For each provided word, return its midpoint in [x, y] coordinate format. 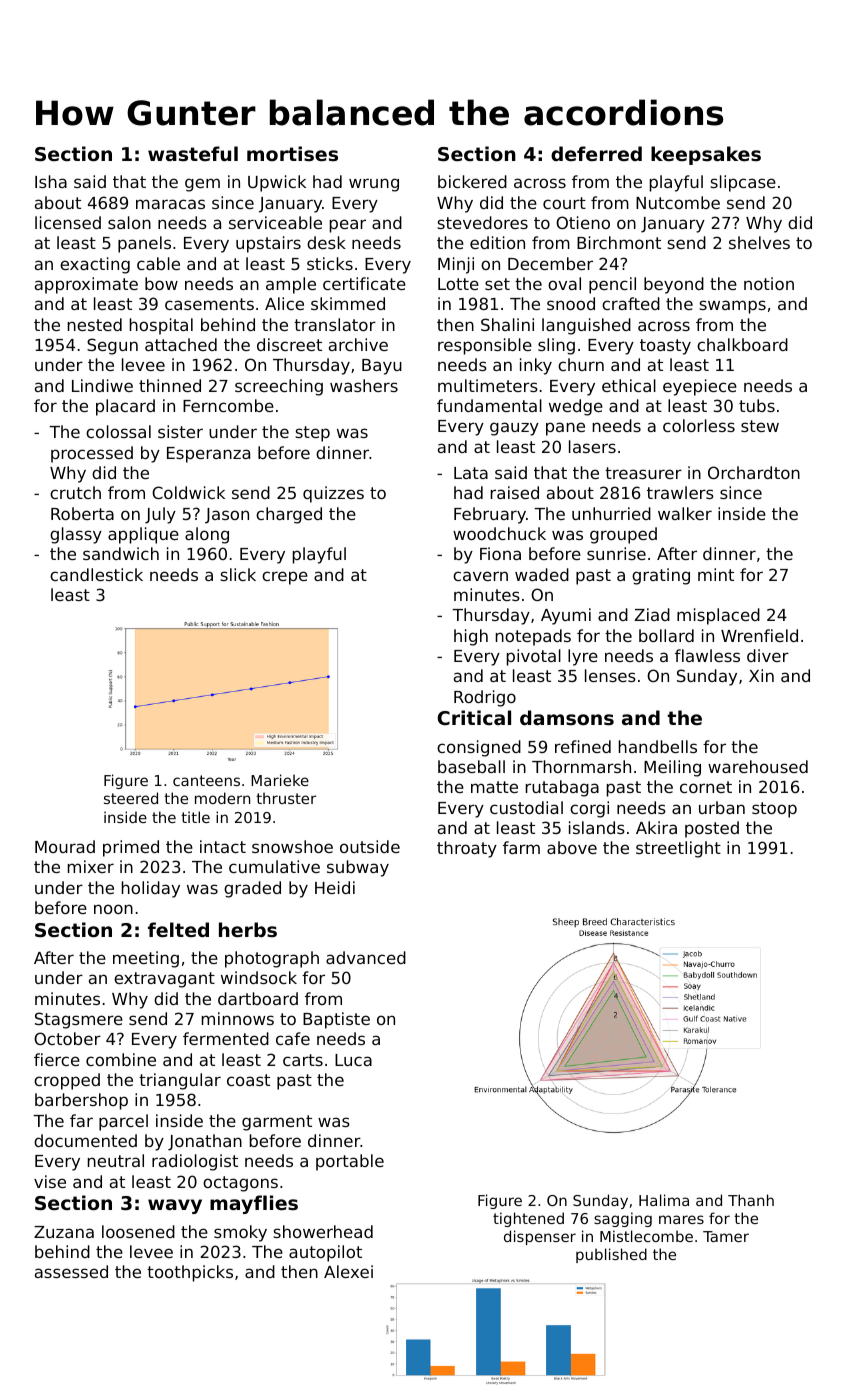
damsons [567, 717]
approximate [86, 285]
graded [252, 889]
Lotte [458, 284]
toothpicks [190, 1273]
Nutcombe [678, 202]
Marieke [280, 780]
